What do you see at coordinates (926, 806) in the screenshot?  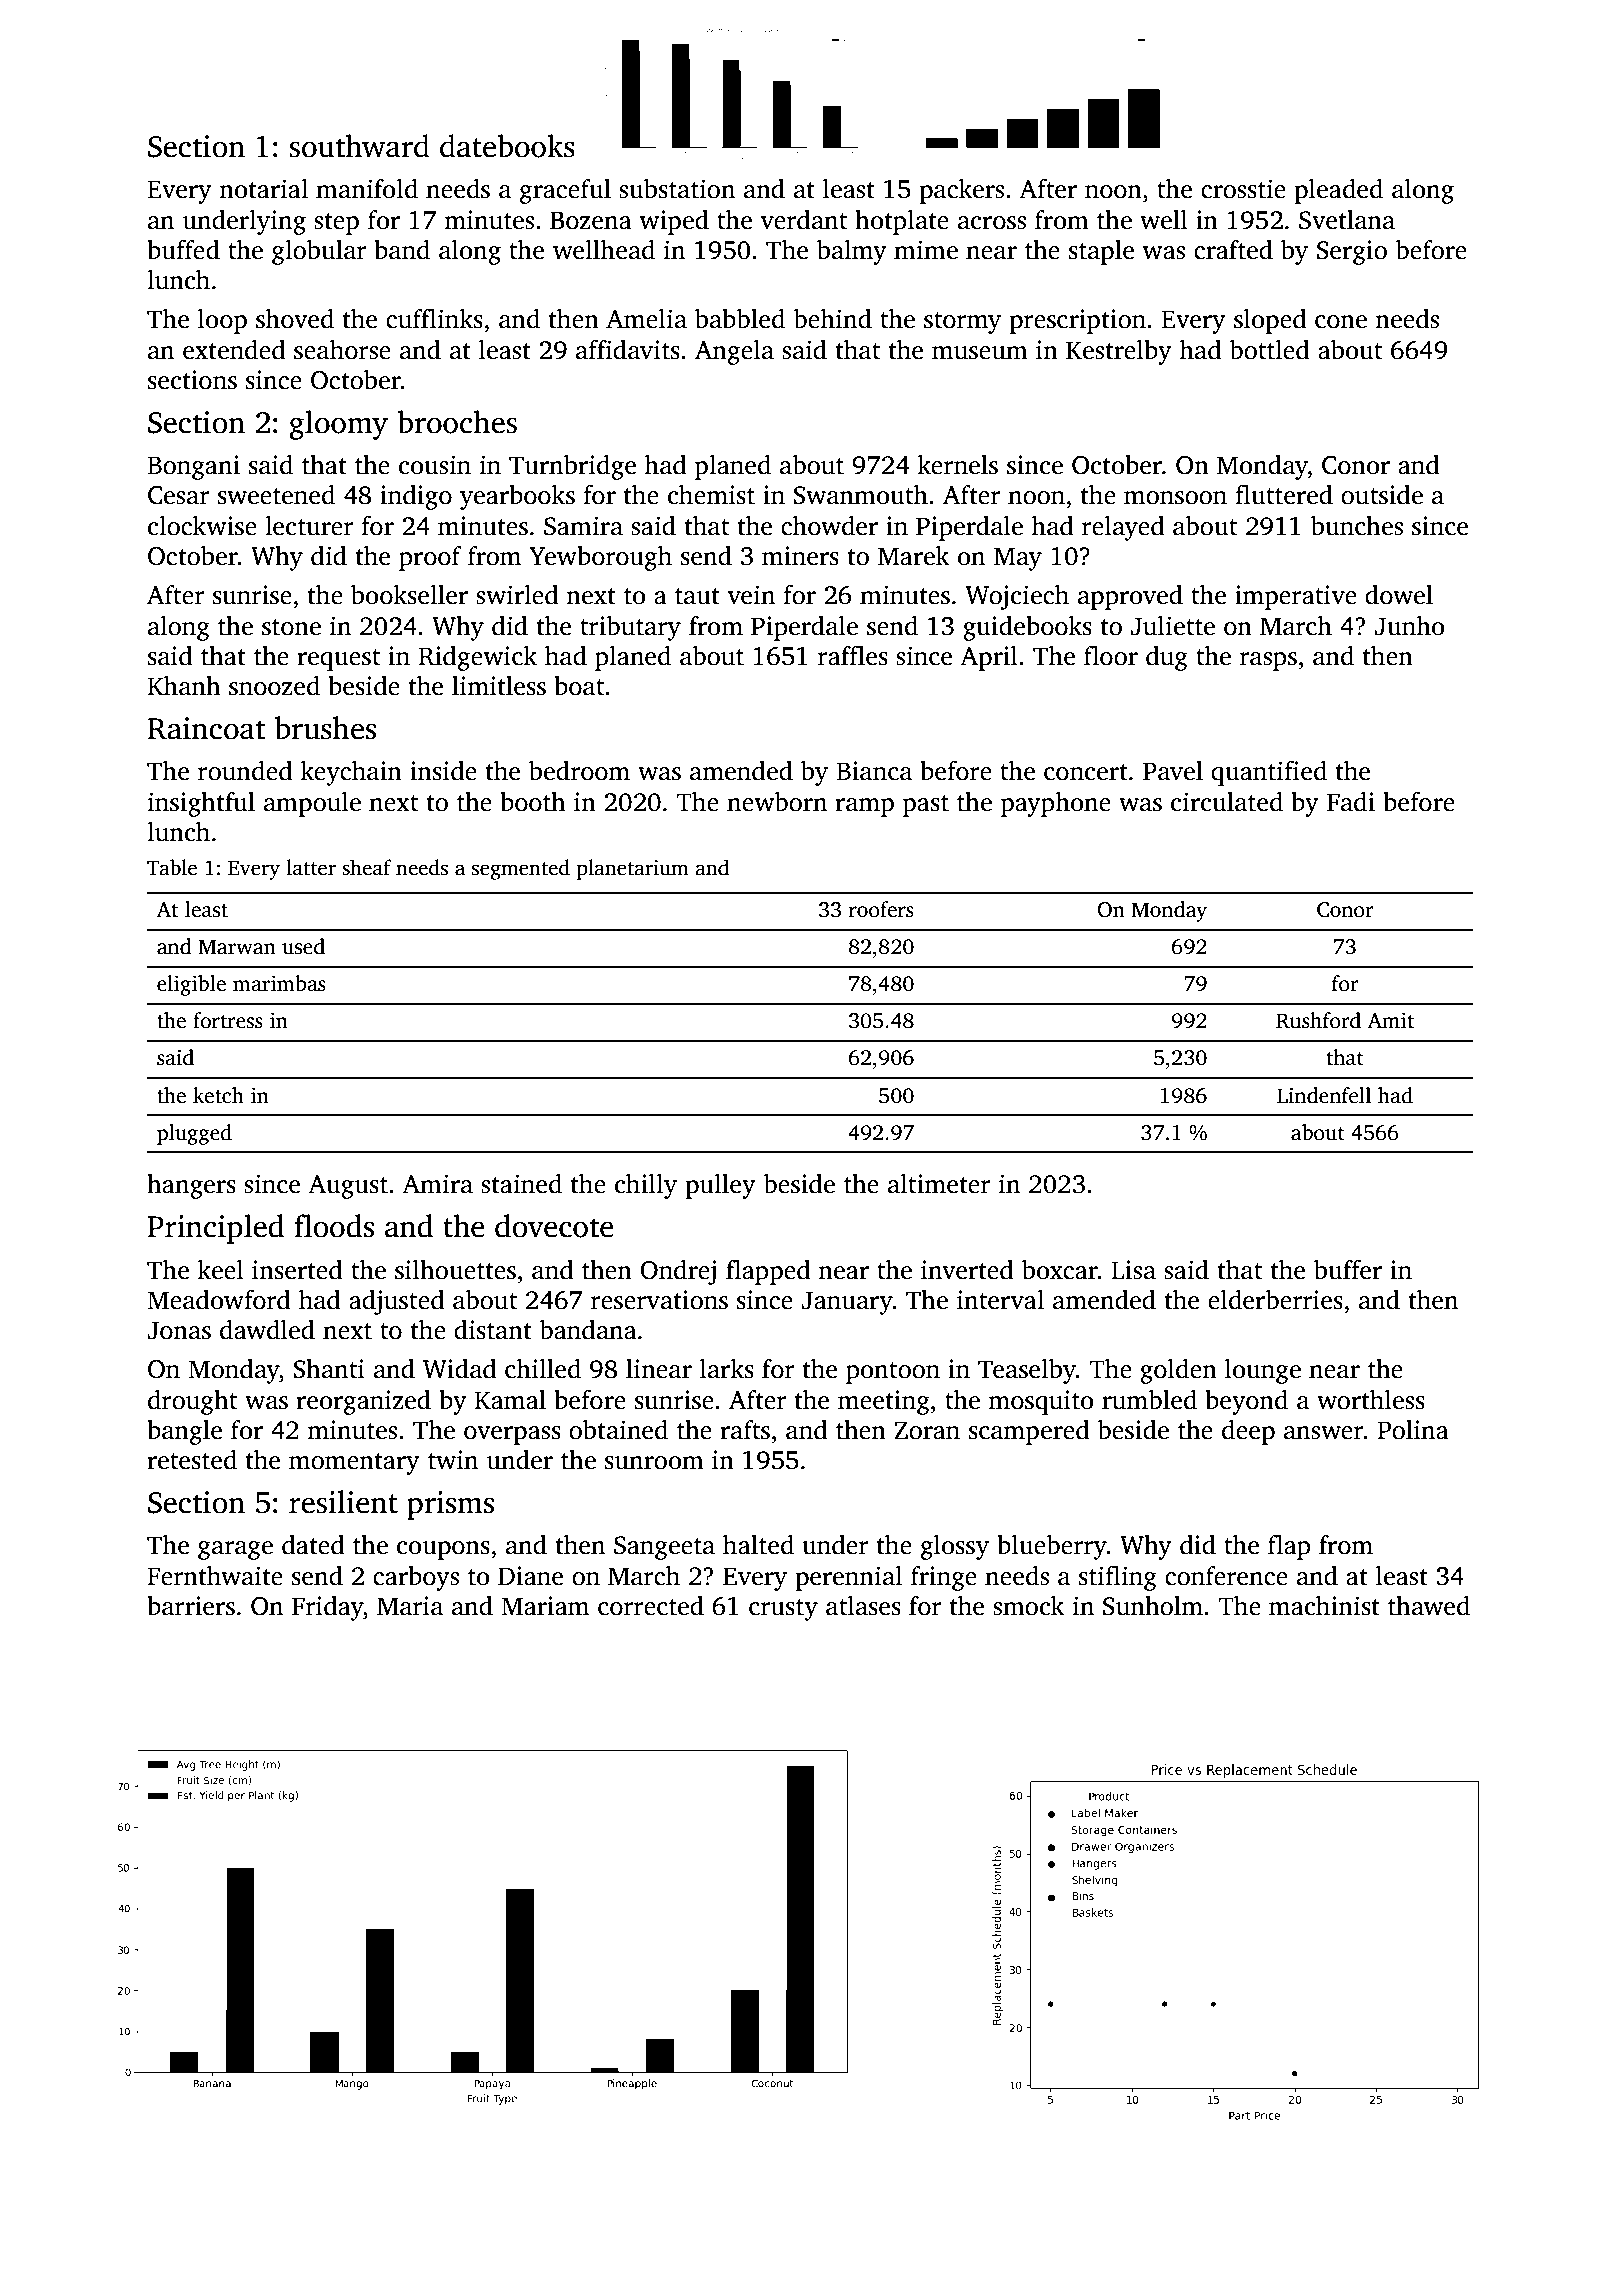 I see `past` at bounding box center [926, 806].
